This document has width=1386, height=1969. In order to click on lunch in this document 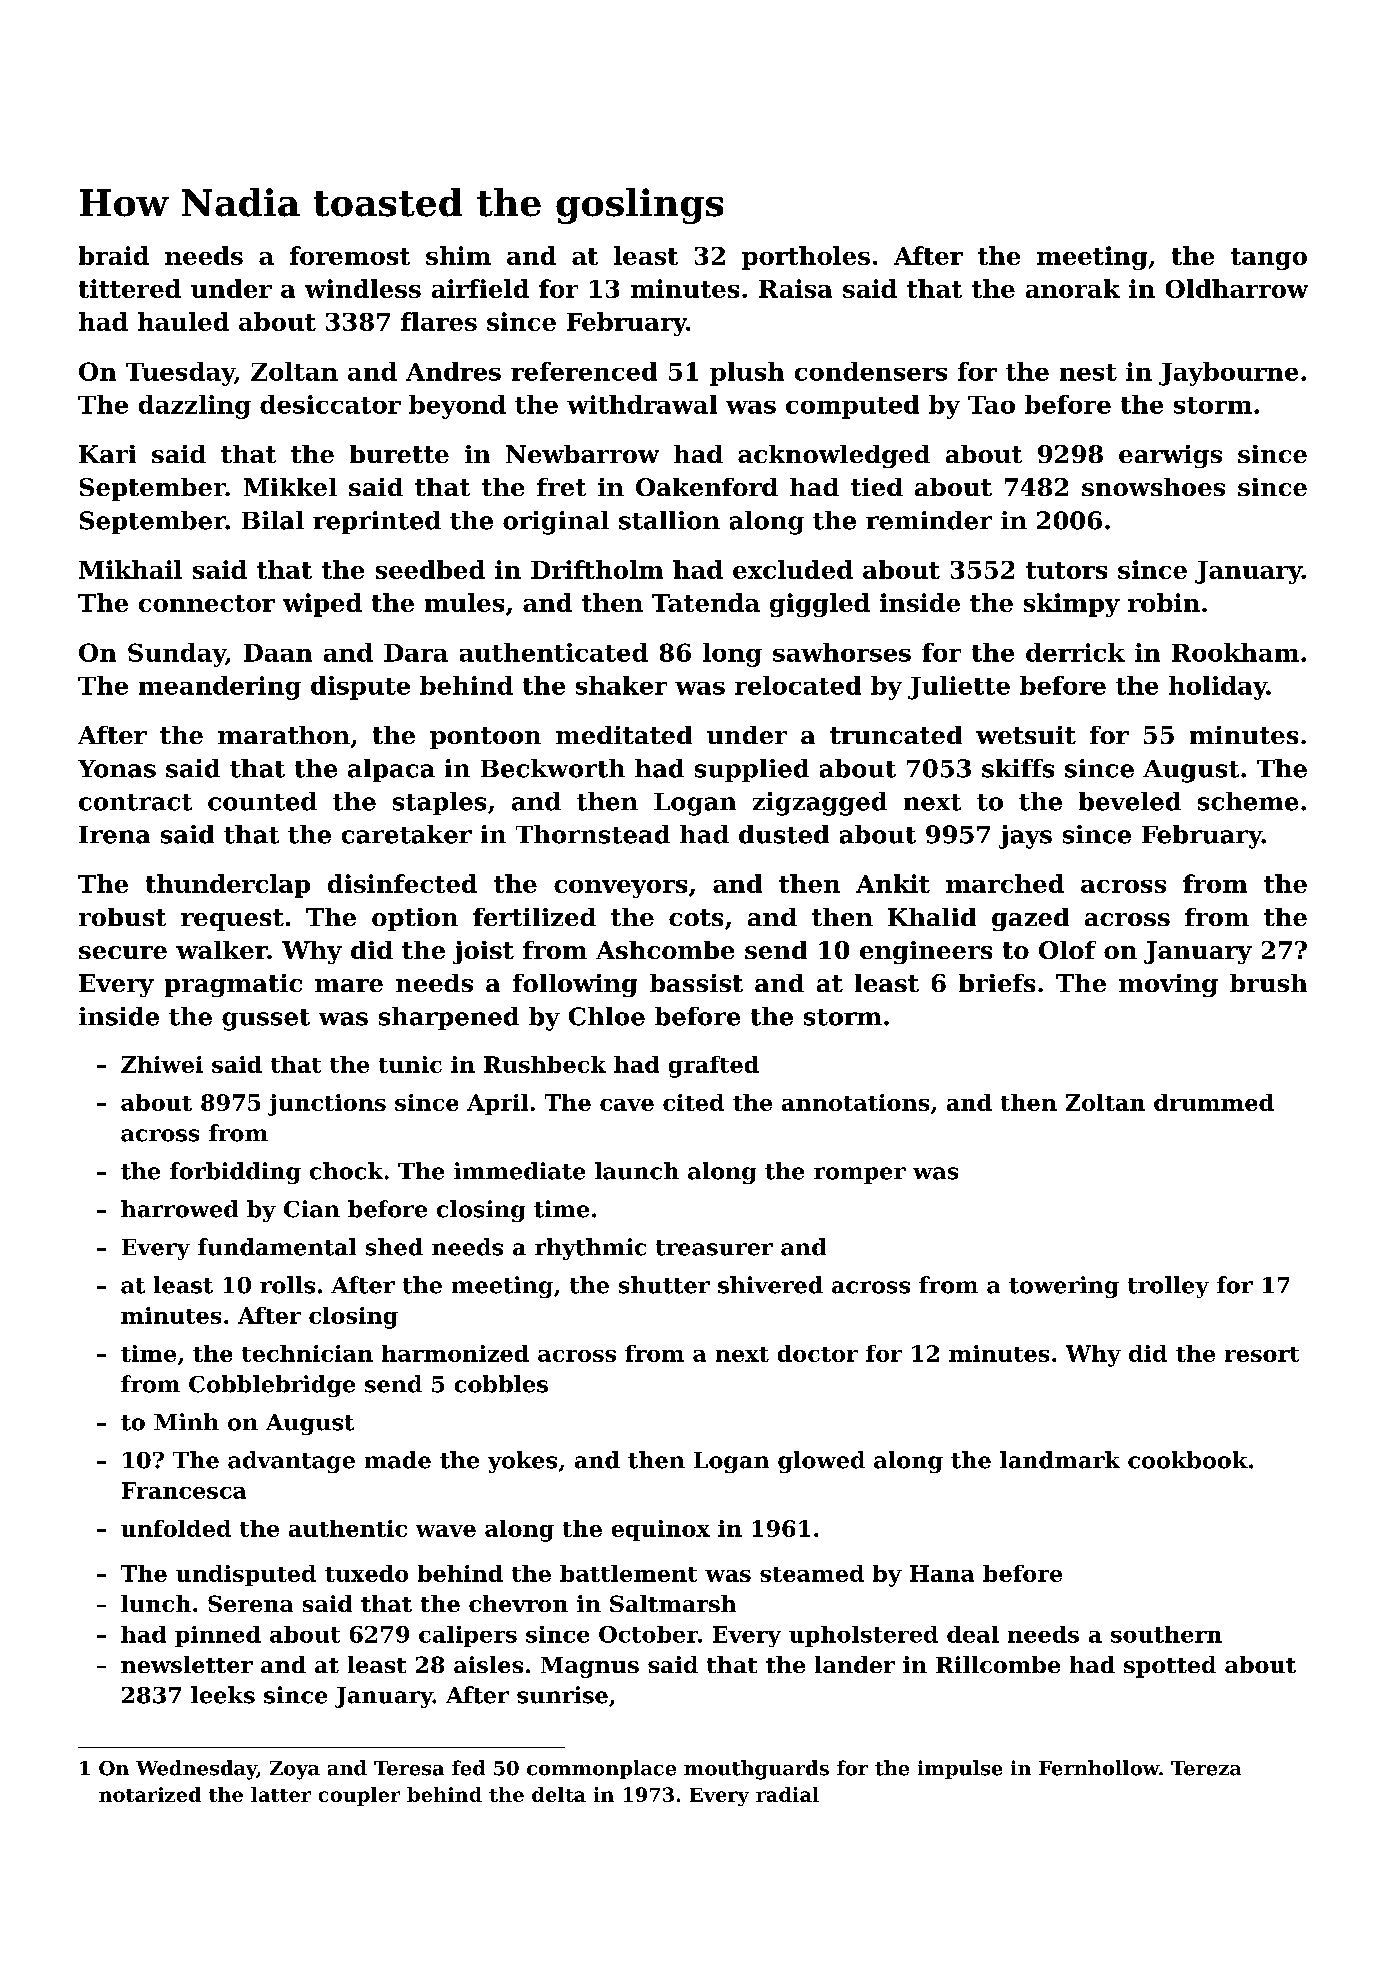, I will do `click(156, 1603)`.
